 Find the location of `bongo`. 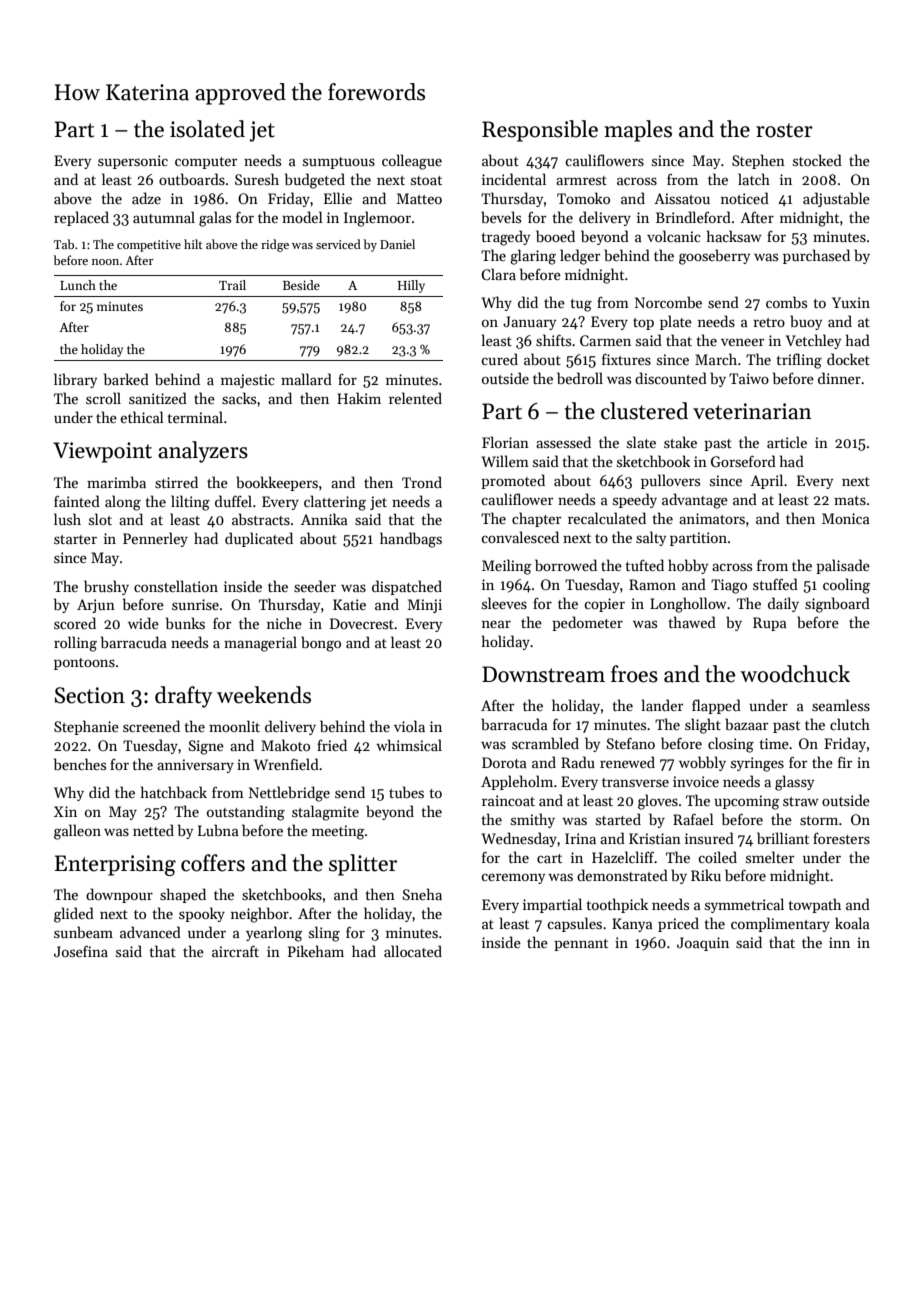

bongo is located at coordinates (321, 644).
